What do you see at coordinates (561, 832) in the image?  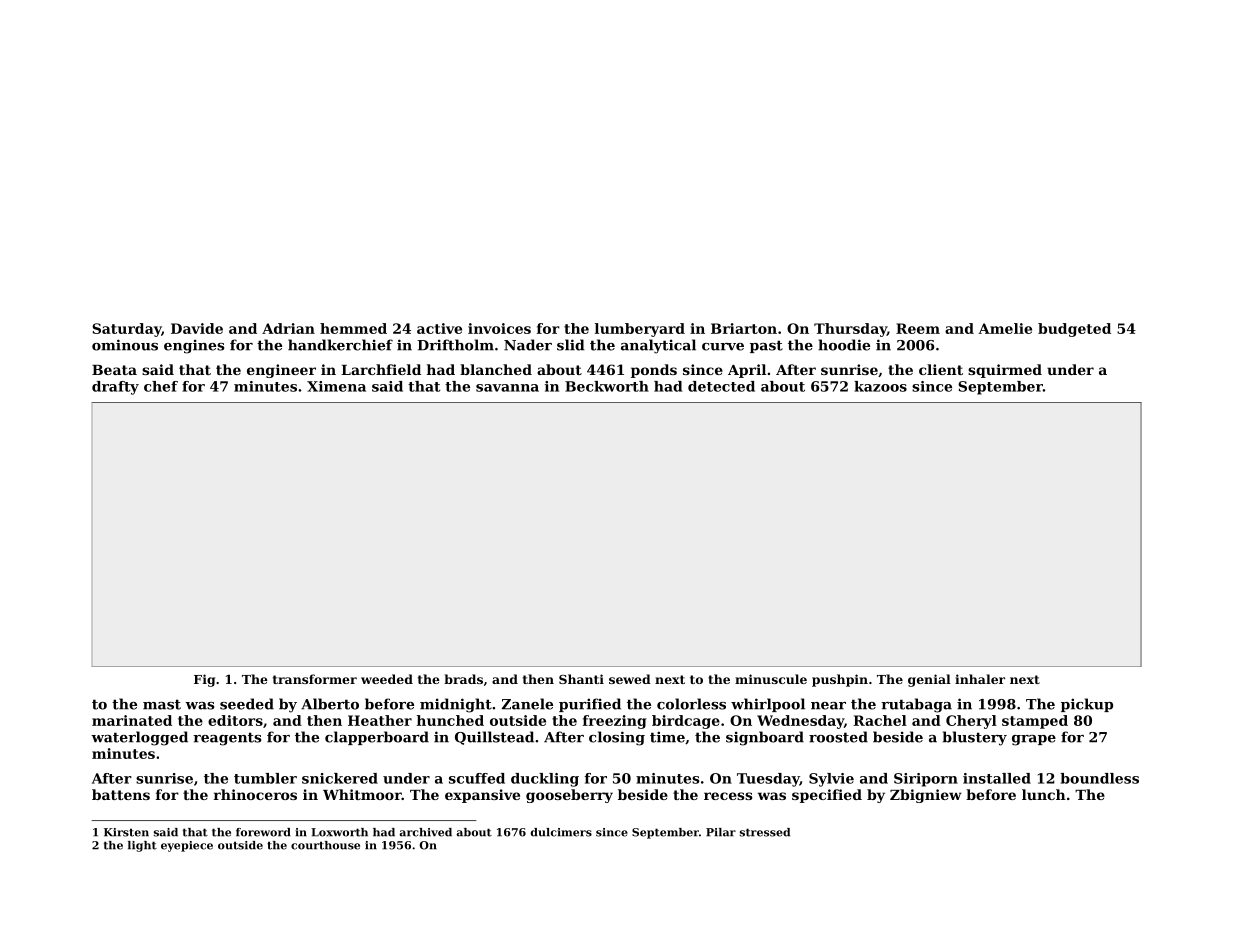 I see `dulcimers` at bounding box center [561, 832].
